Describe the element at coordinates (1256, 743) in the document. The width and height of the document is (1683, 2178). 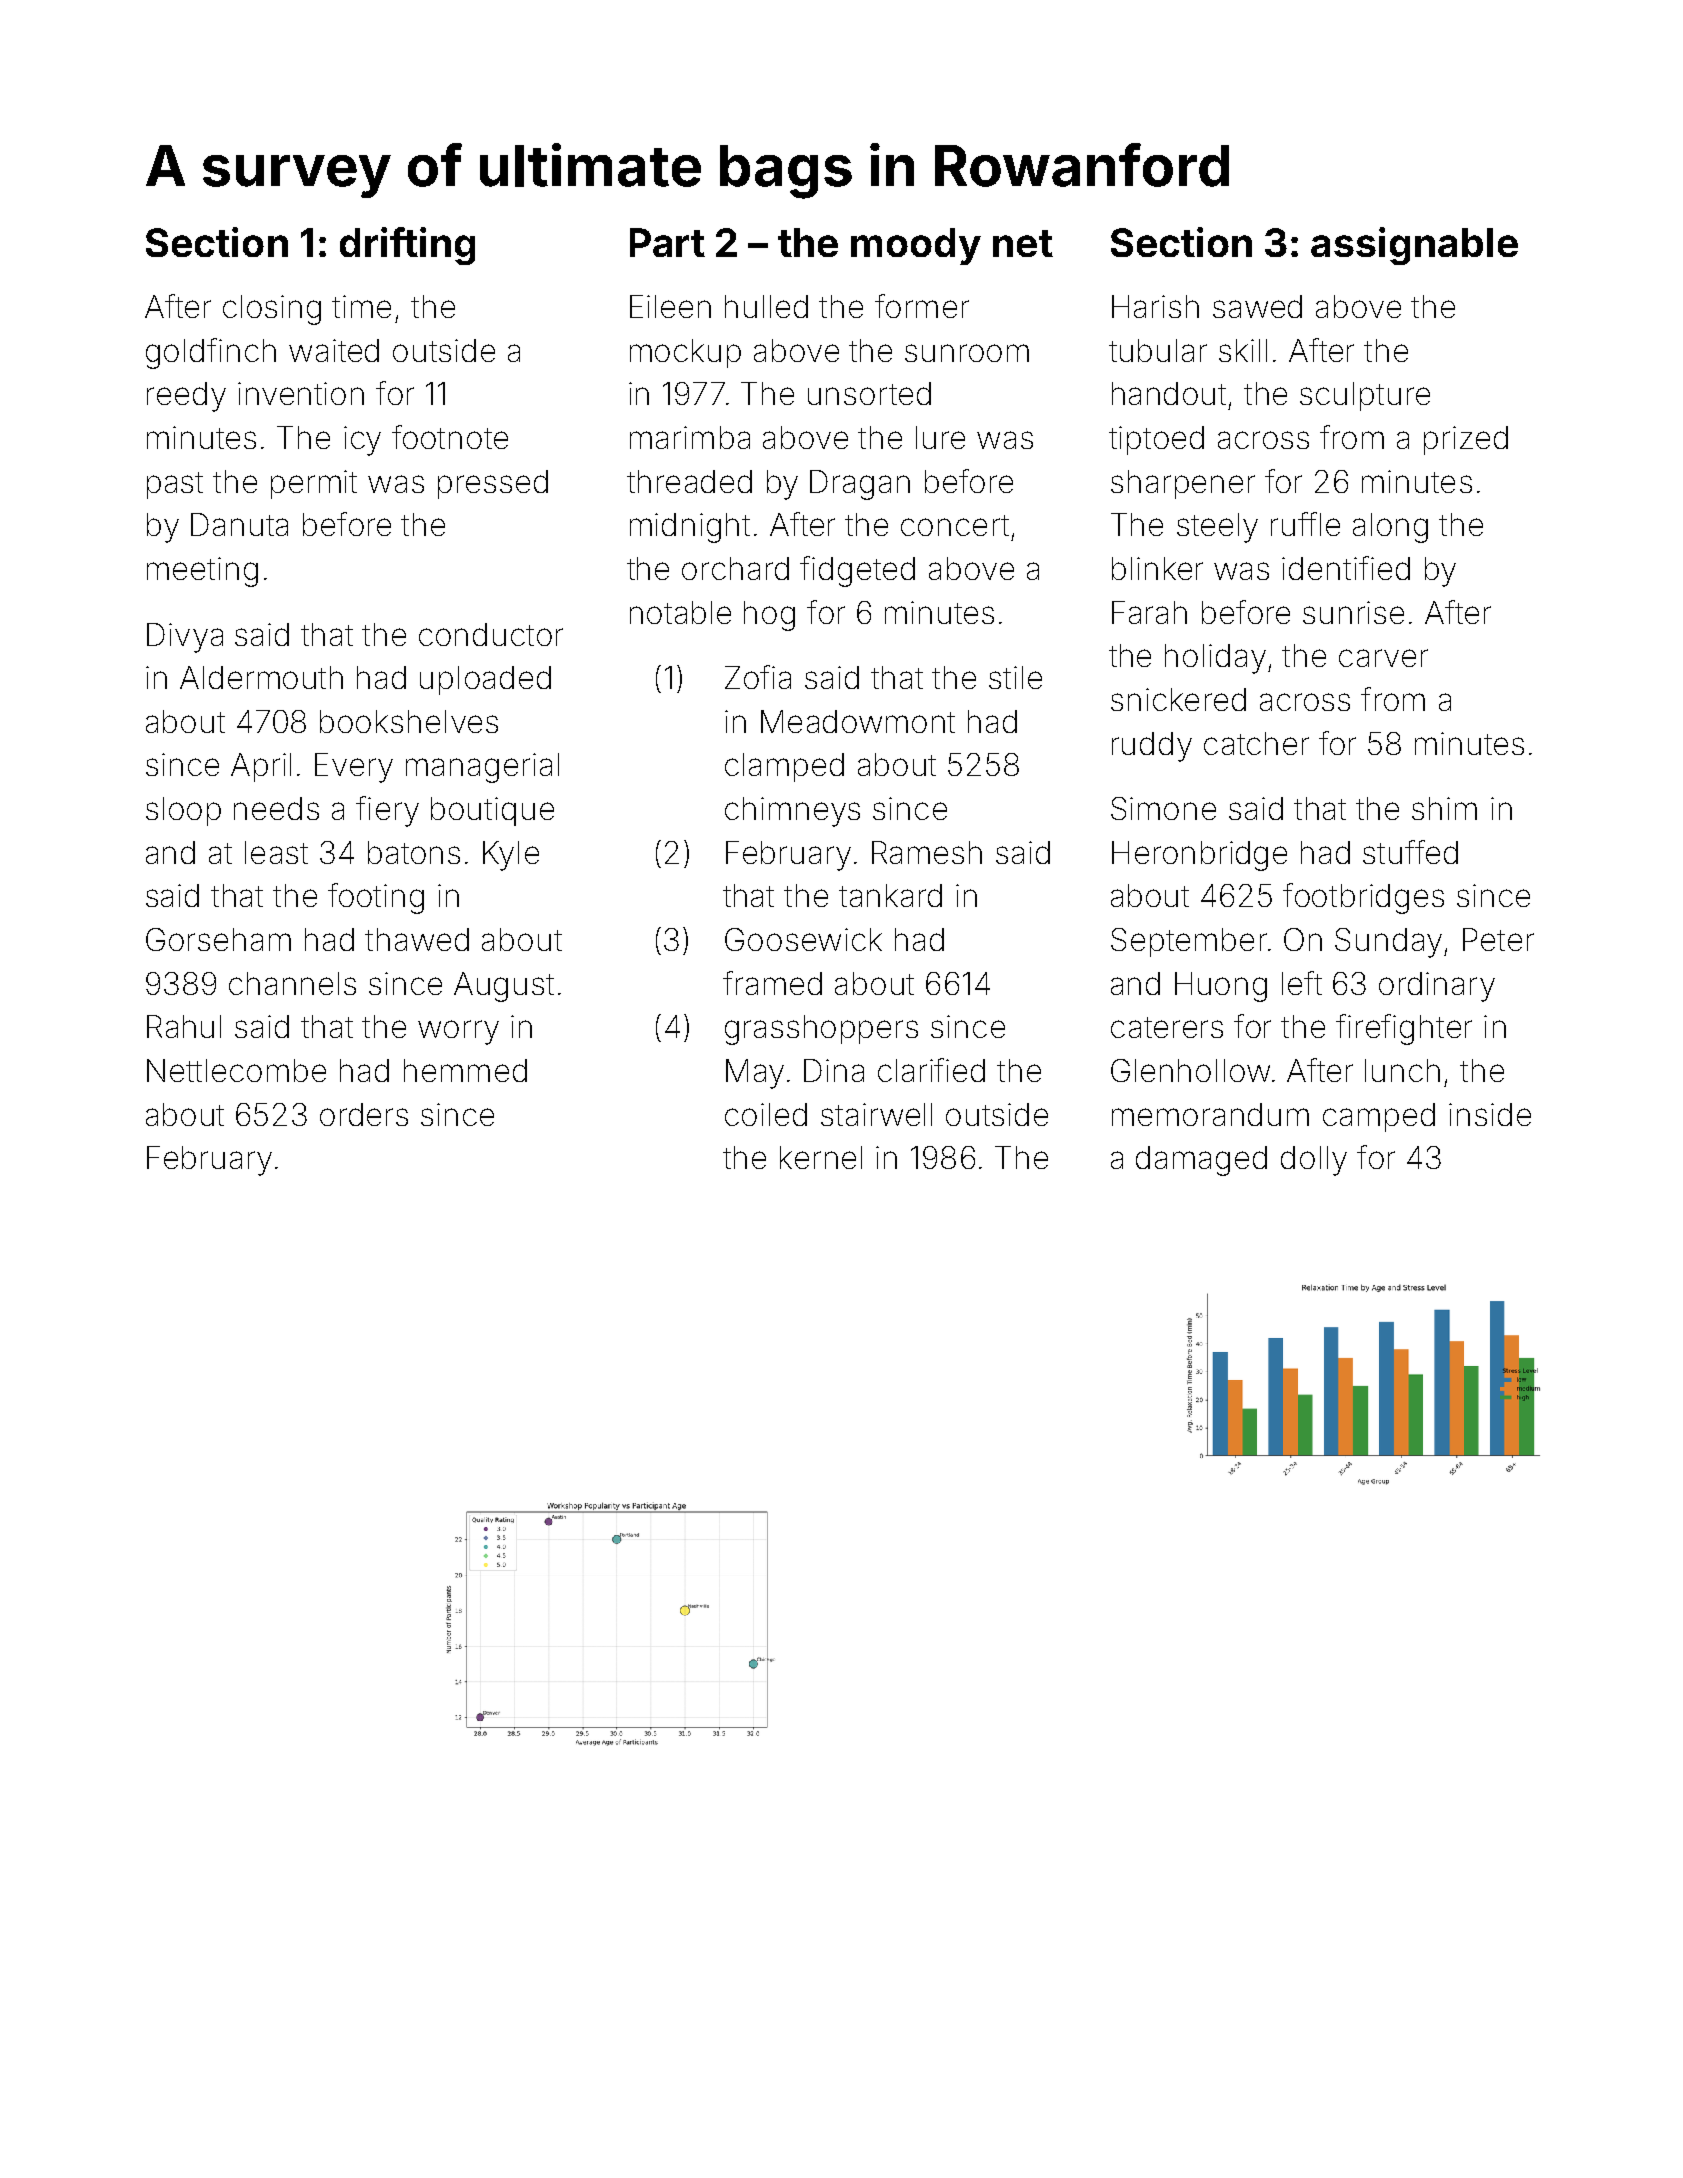
I see `catcher` at that location.
